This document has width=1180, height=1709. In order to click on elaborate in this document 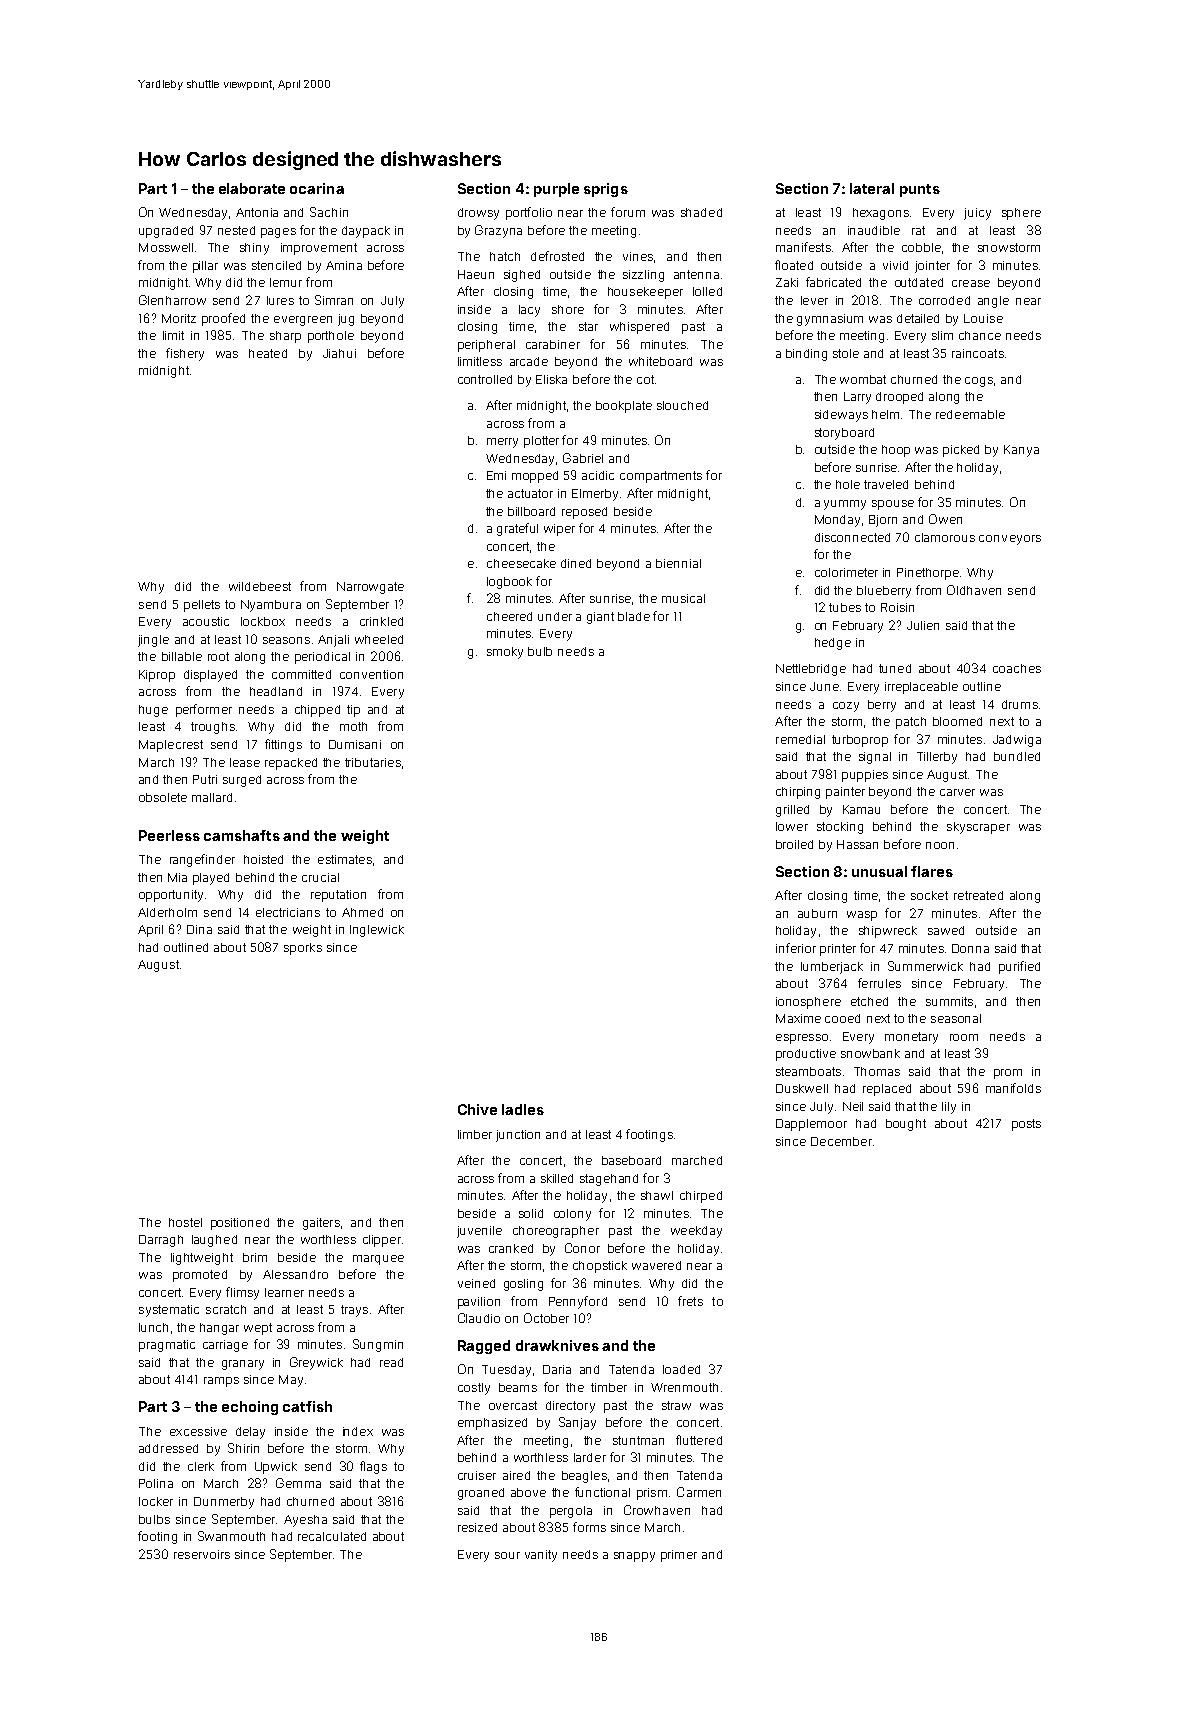, I will do `click(252, 188)`.
